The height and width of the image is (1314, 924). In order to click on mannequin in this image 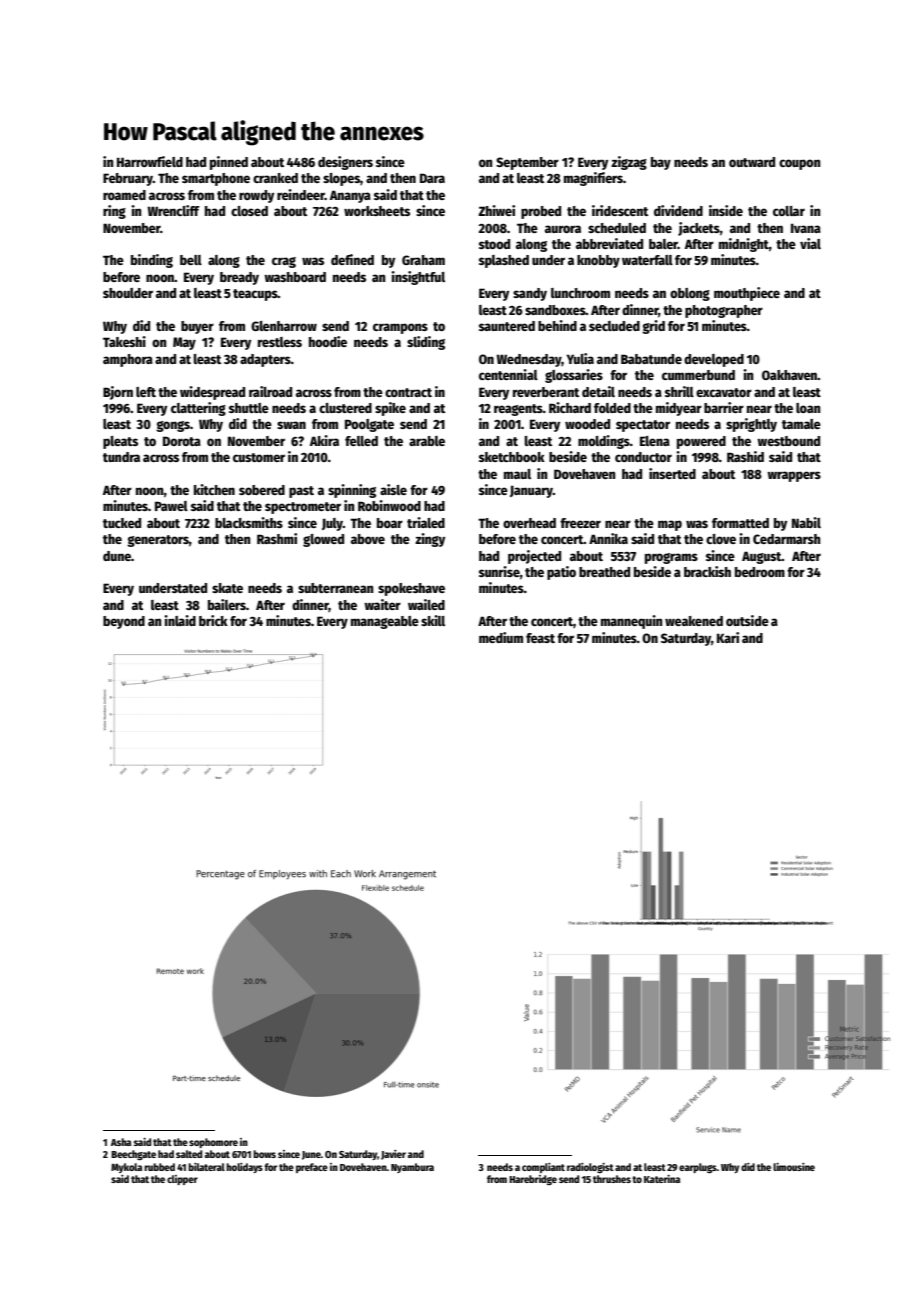, I will do `click(631, 622)`.
